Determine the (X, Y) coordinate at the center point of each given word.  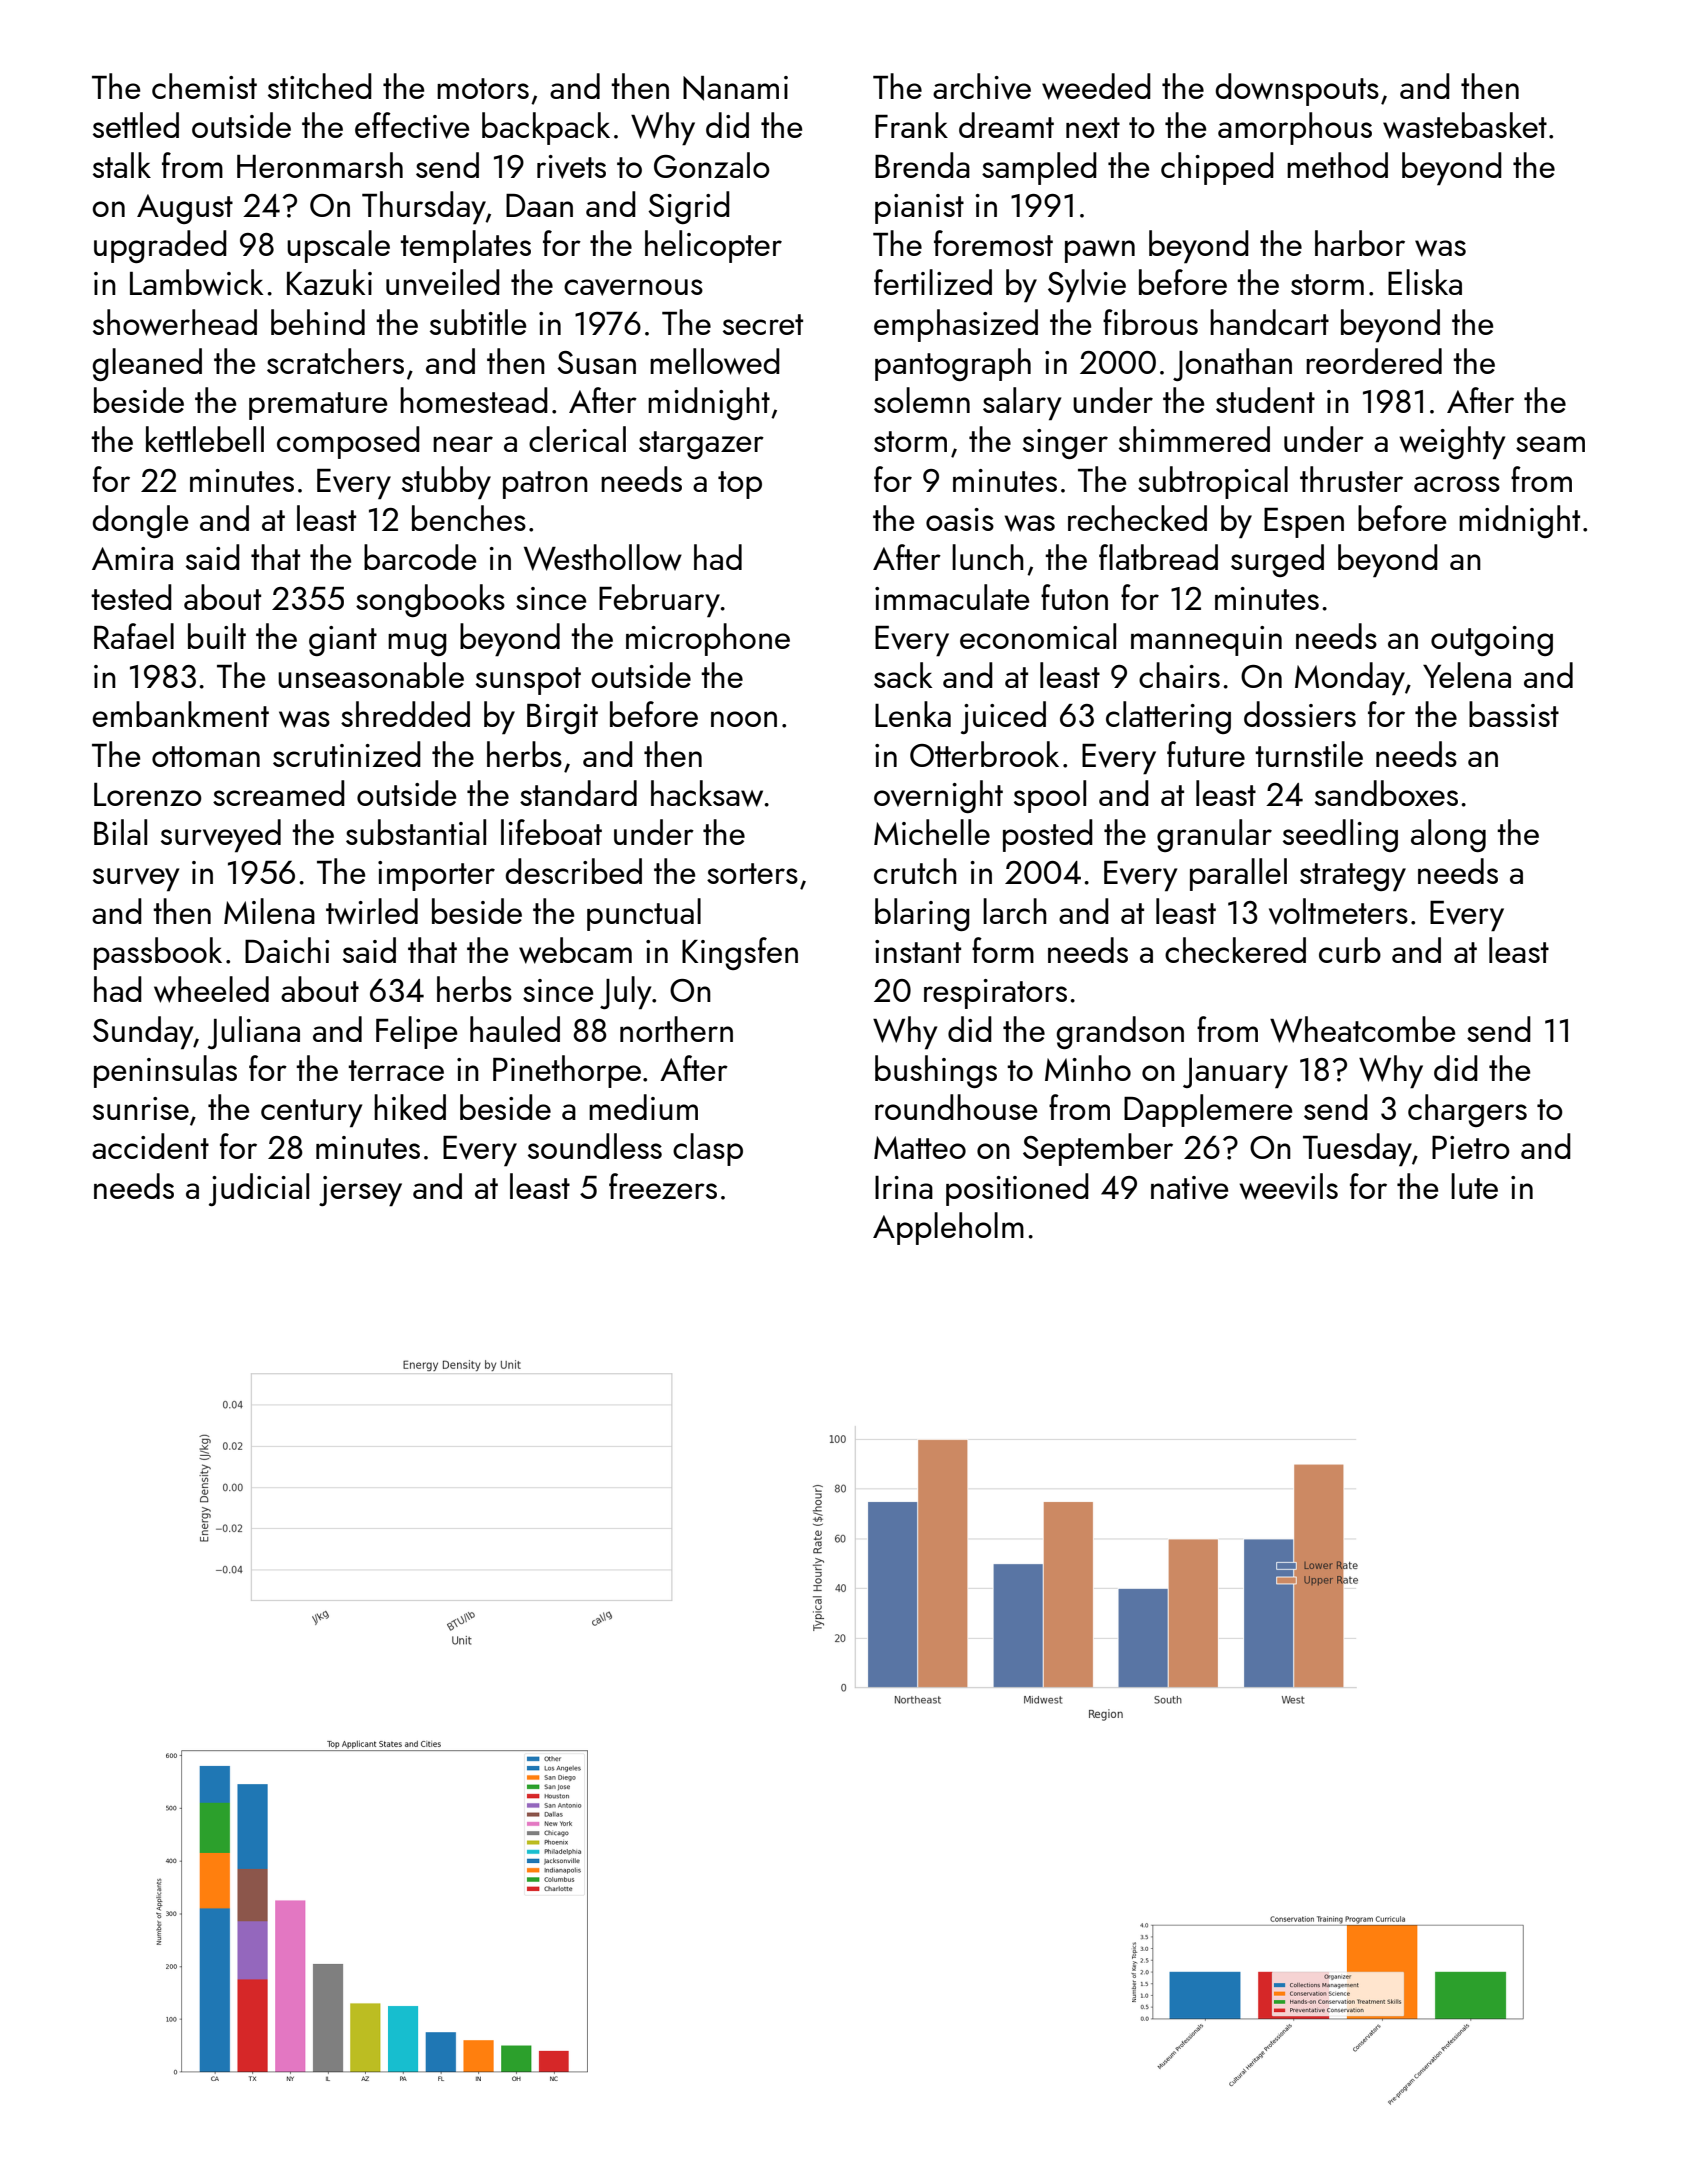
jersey (360, 1191)
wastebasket (1465, 125)
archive (982, 86)
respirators (995, 994)
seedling (1340, 835)
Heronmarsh (320, 165)
